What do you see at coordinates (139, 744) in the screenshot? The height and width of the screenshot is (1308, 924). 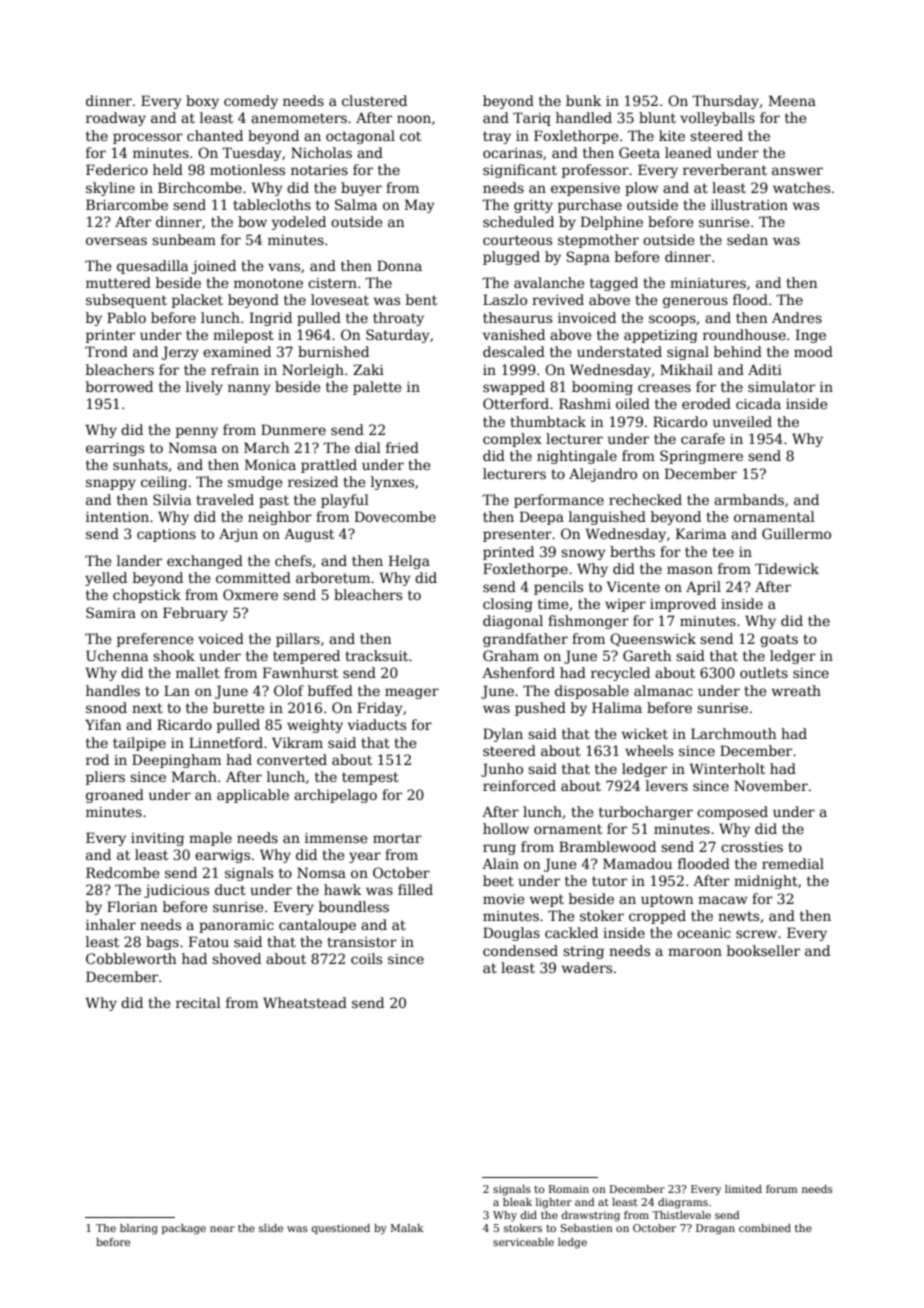 I see `tailpipe` at bounding box center [139, 744].
